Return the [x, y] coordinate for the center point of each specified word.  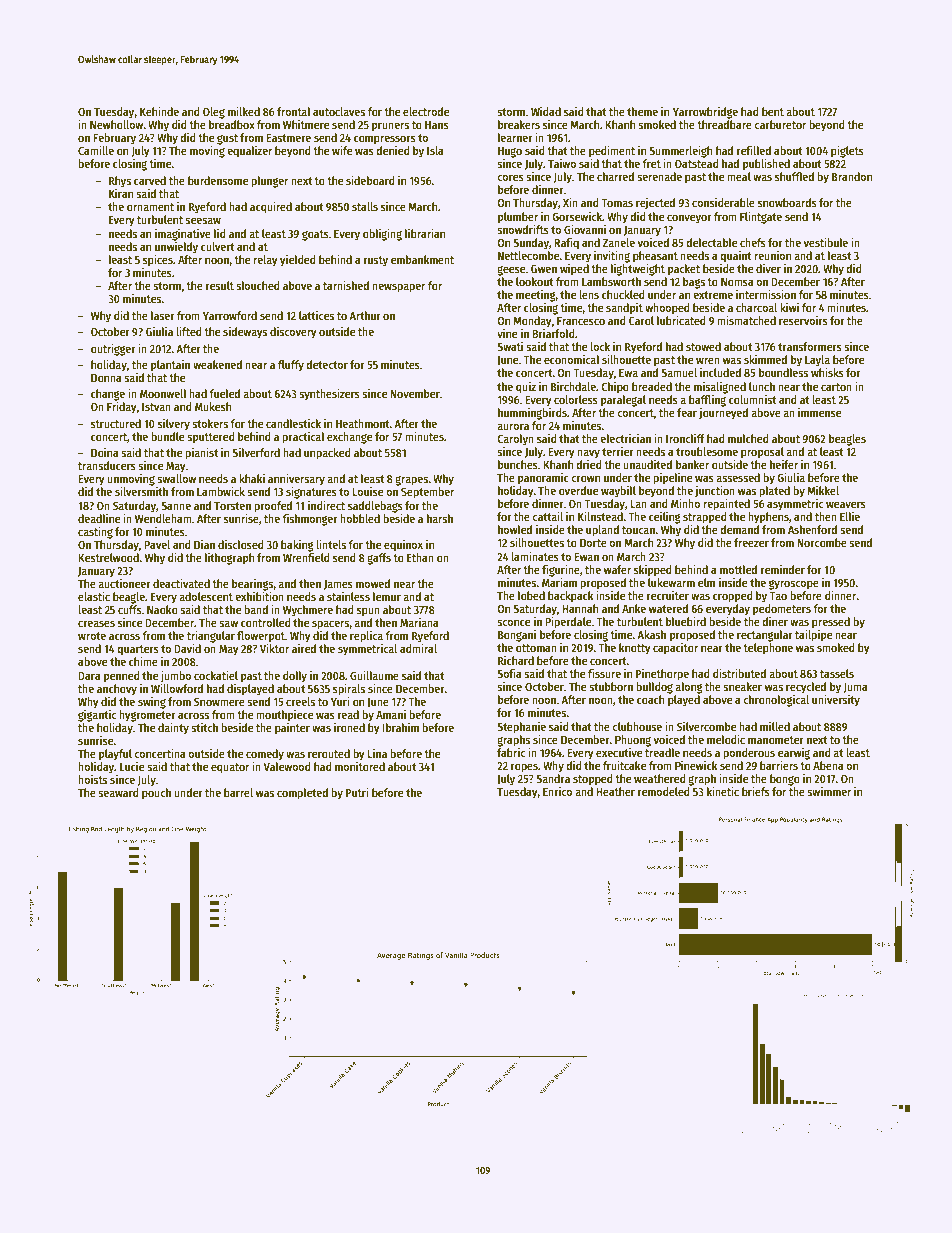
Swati [510, 346]
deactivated [181, 583]
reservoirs [803, 320]
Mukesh [213, 406]
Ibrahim [400, 727]
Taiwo [562, 163]
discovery [293, 333]
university [836, 701]
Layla [817, 361]
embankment [422, 259]
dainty [173, 729]
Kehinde [159, 111]
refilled [754, 150]
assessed [738, 477]
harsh [440, 518]
